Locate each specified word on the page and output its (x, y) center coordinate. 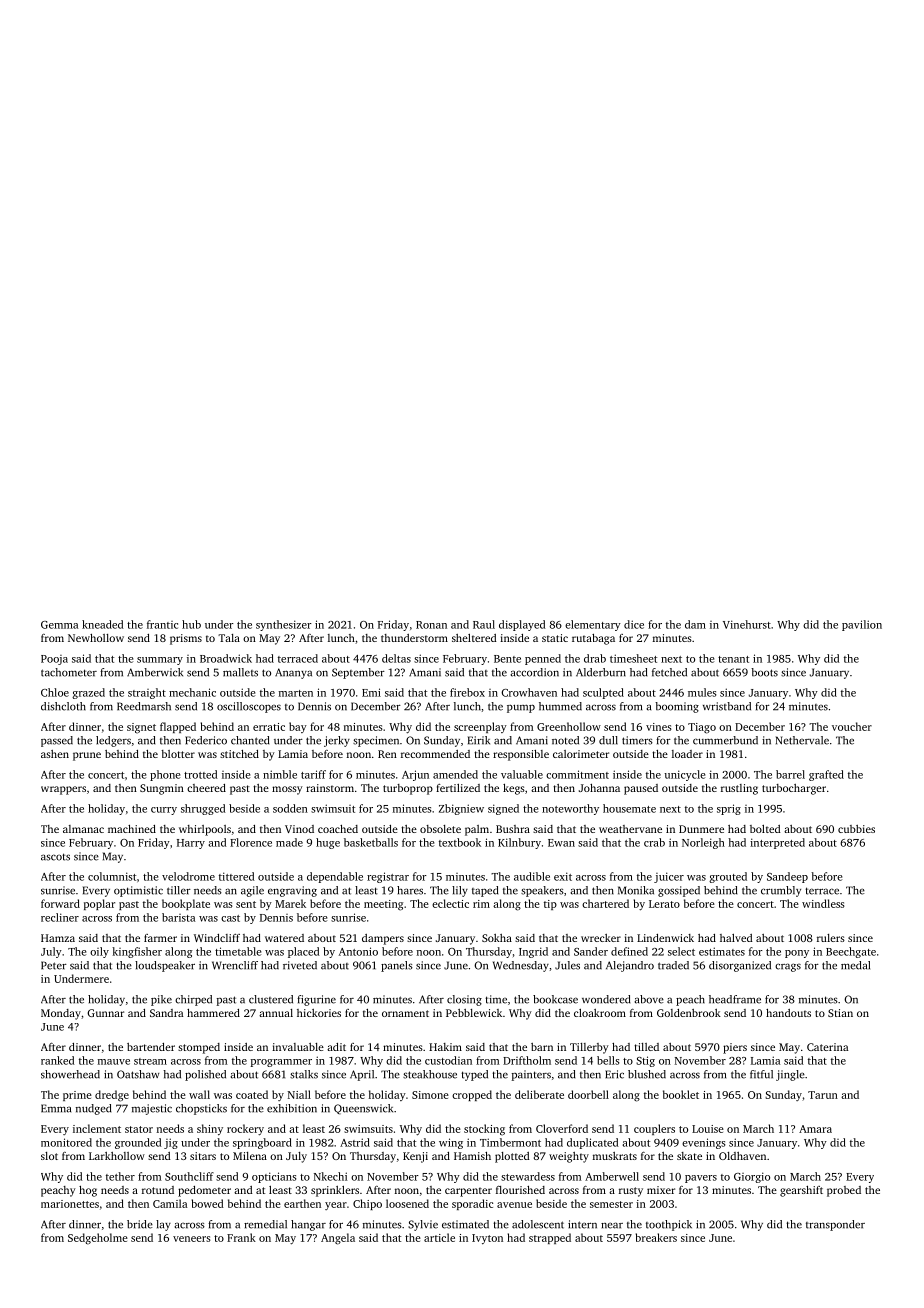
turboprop (408, 789)
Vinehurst (747, 624)
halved (736, 938)
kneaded (103, 624)
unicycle (684, 775)
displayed (522, 625)
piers (735, 1048)
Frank (241, 1237)
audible (532, 876)
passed (57, 741)
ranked (58, 1060)
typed (474, 1075)
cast (230, 918)
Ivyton (487, 1239)
